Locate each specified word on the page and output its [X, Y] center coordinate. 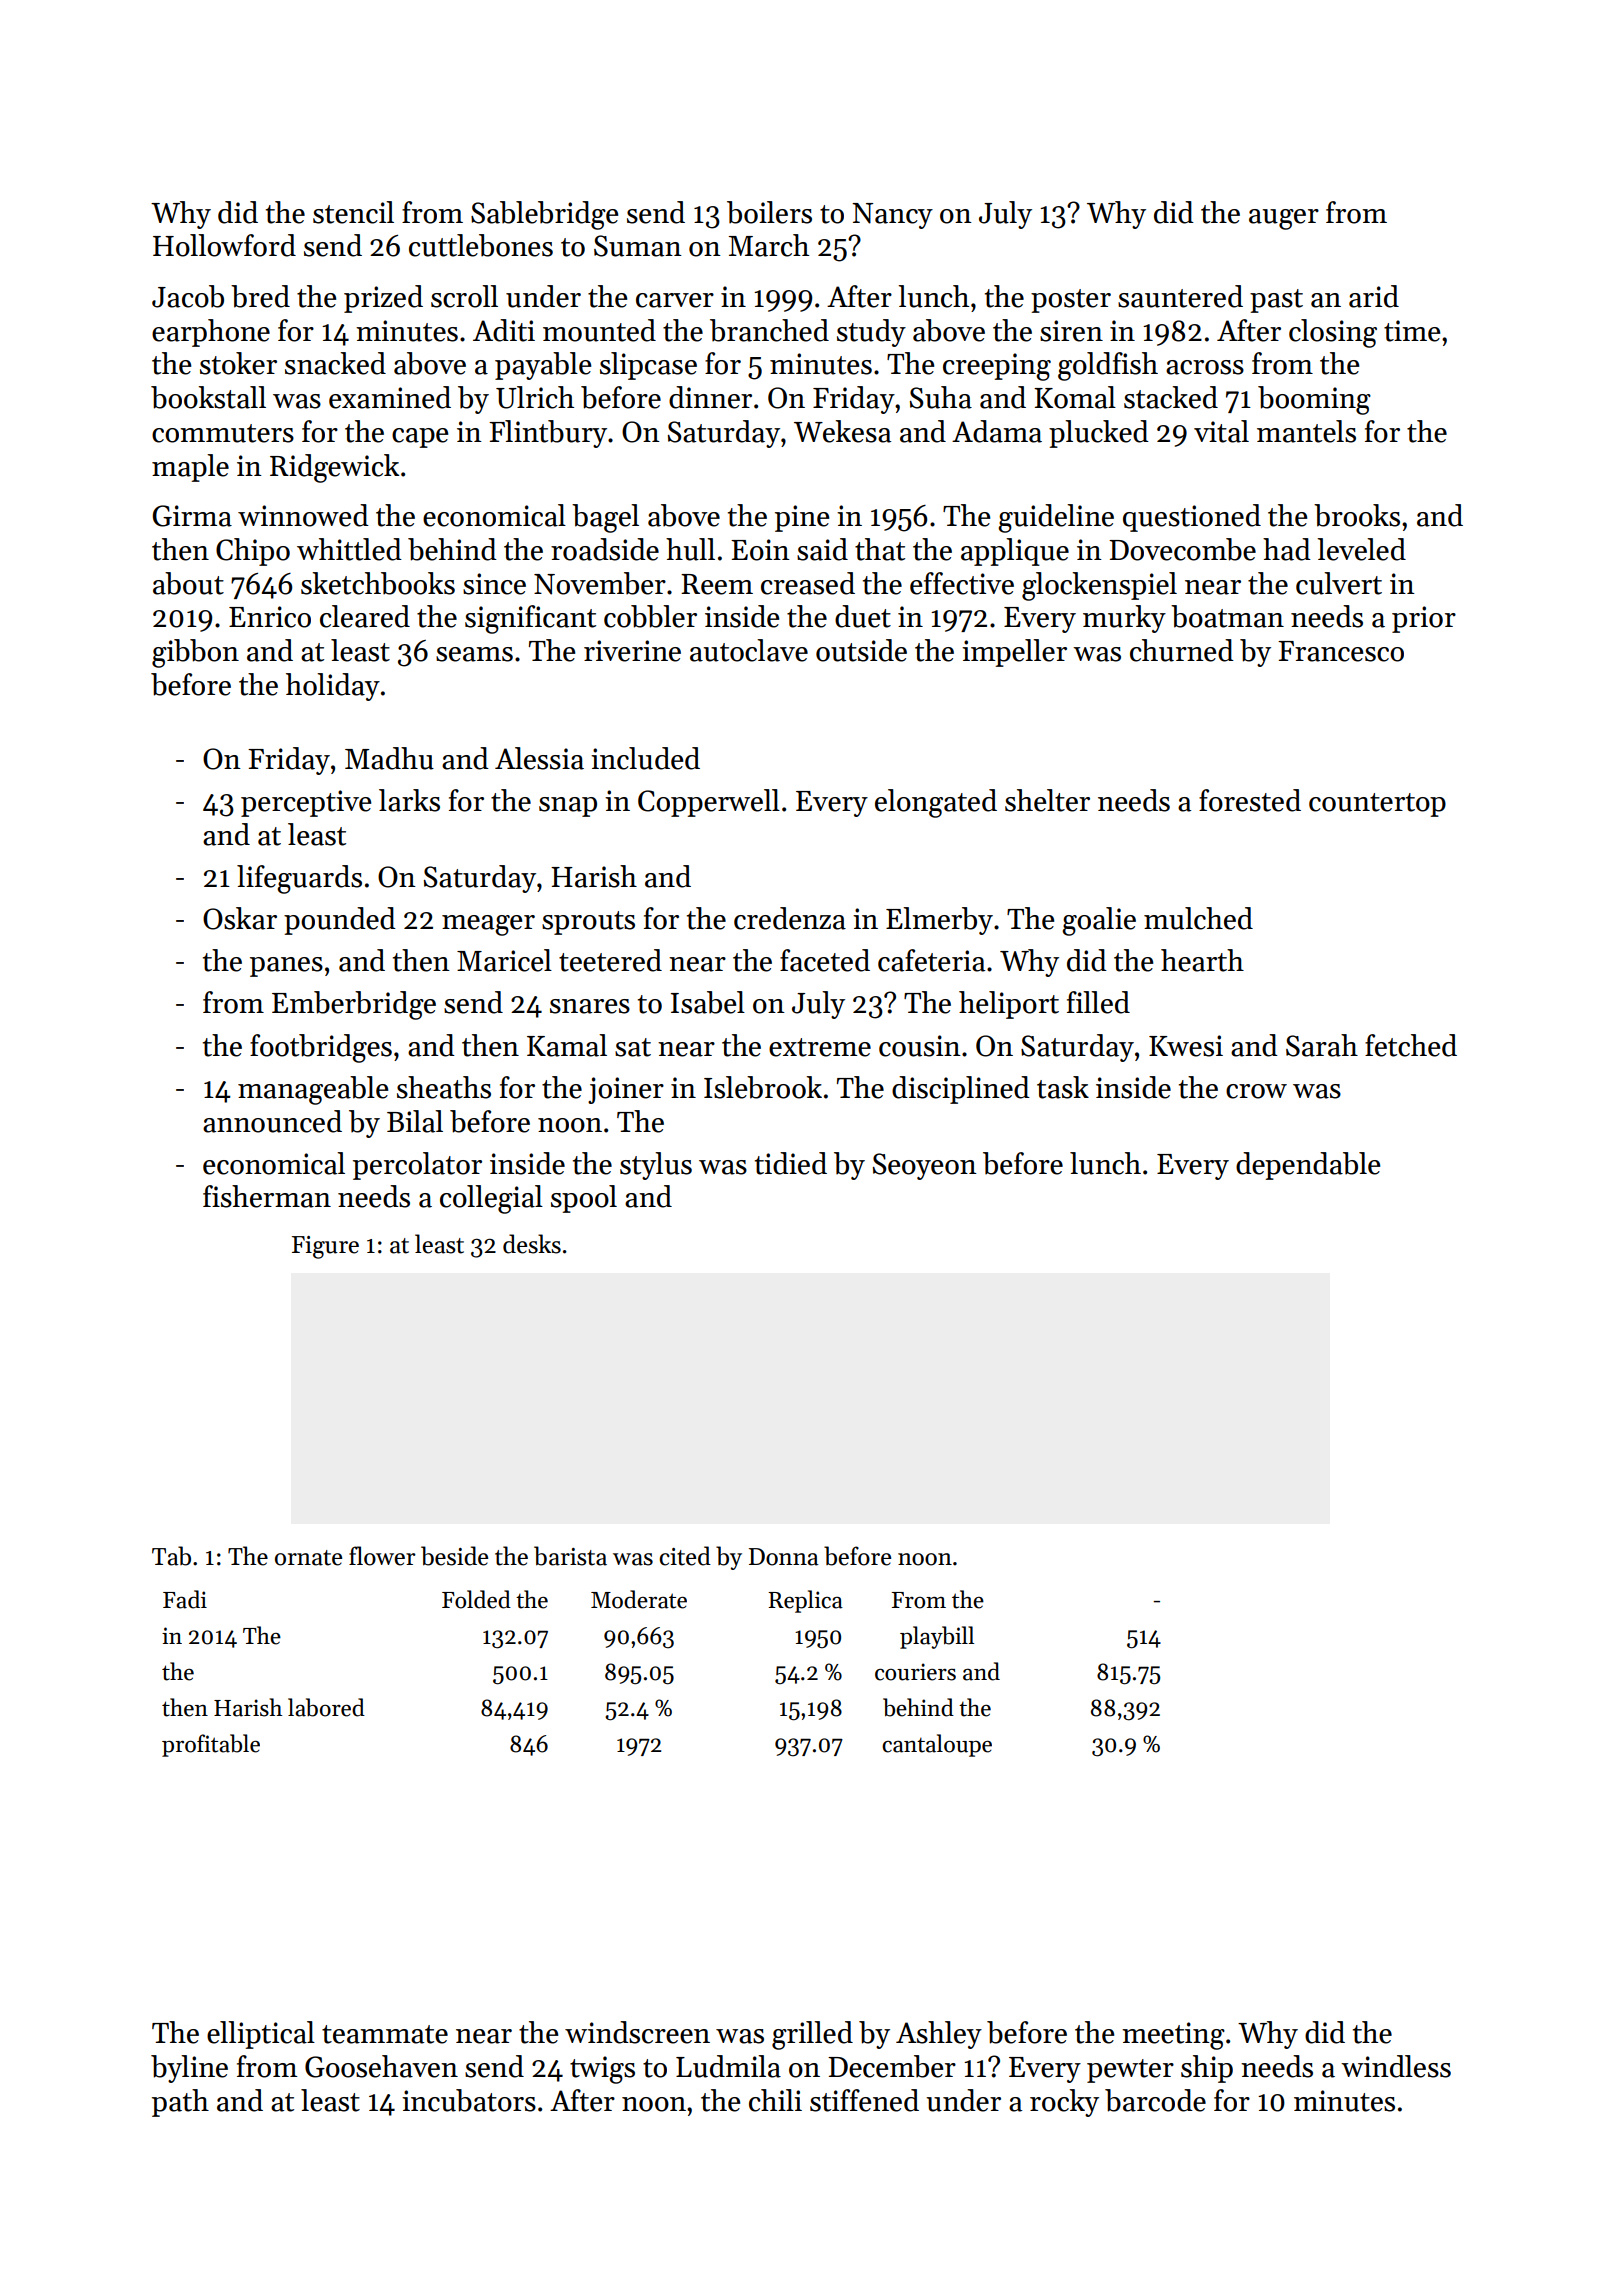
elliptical [261, 2035]
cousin [920, 1046]
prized [383, 299]
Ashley [939, 2035]
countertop [1377, 805]
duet [863, 616]
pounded [340, 921]
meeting [1173, 2036]
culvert [1339, 583]
